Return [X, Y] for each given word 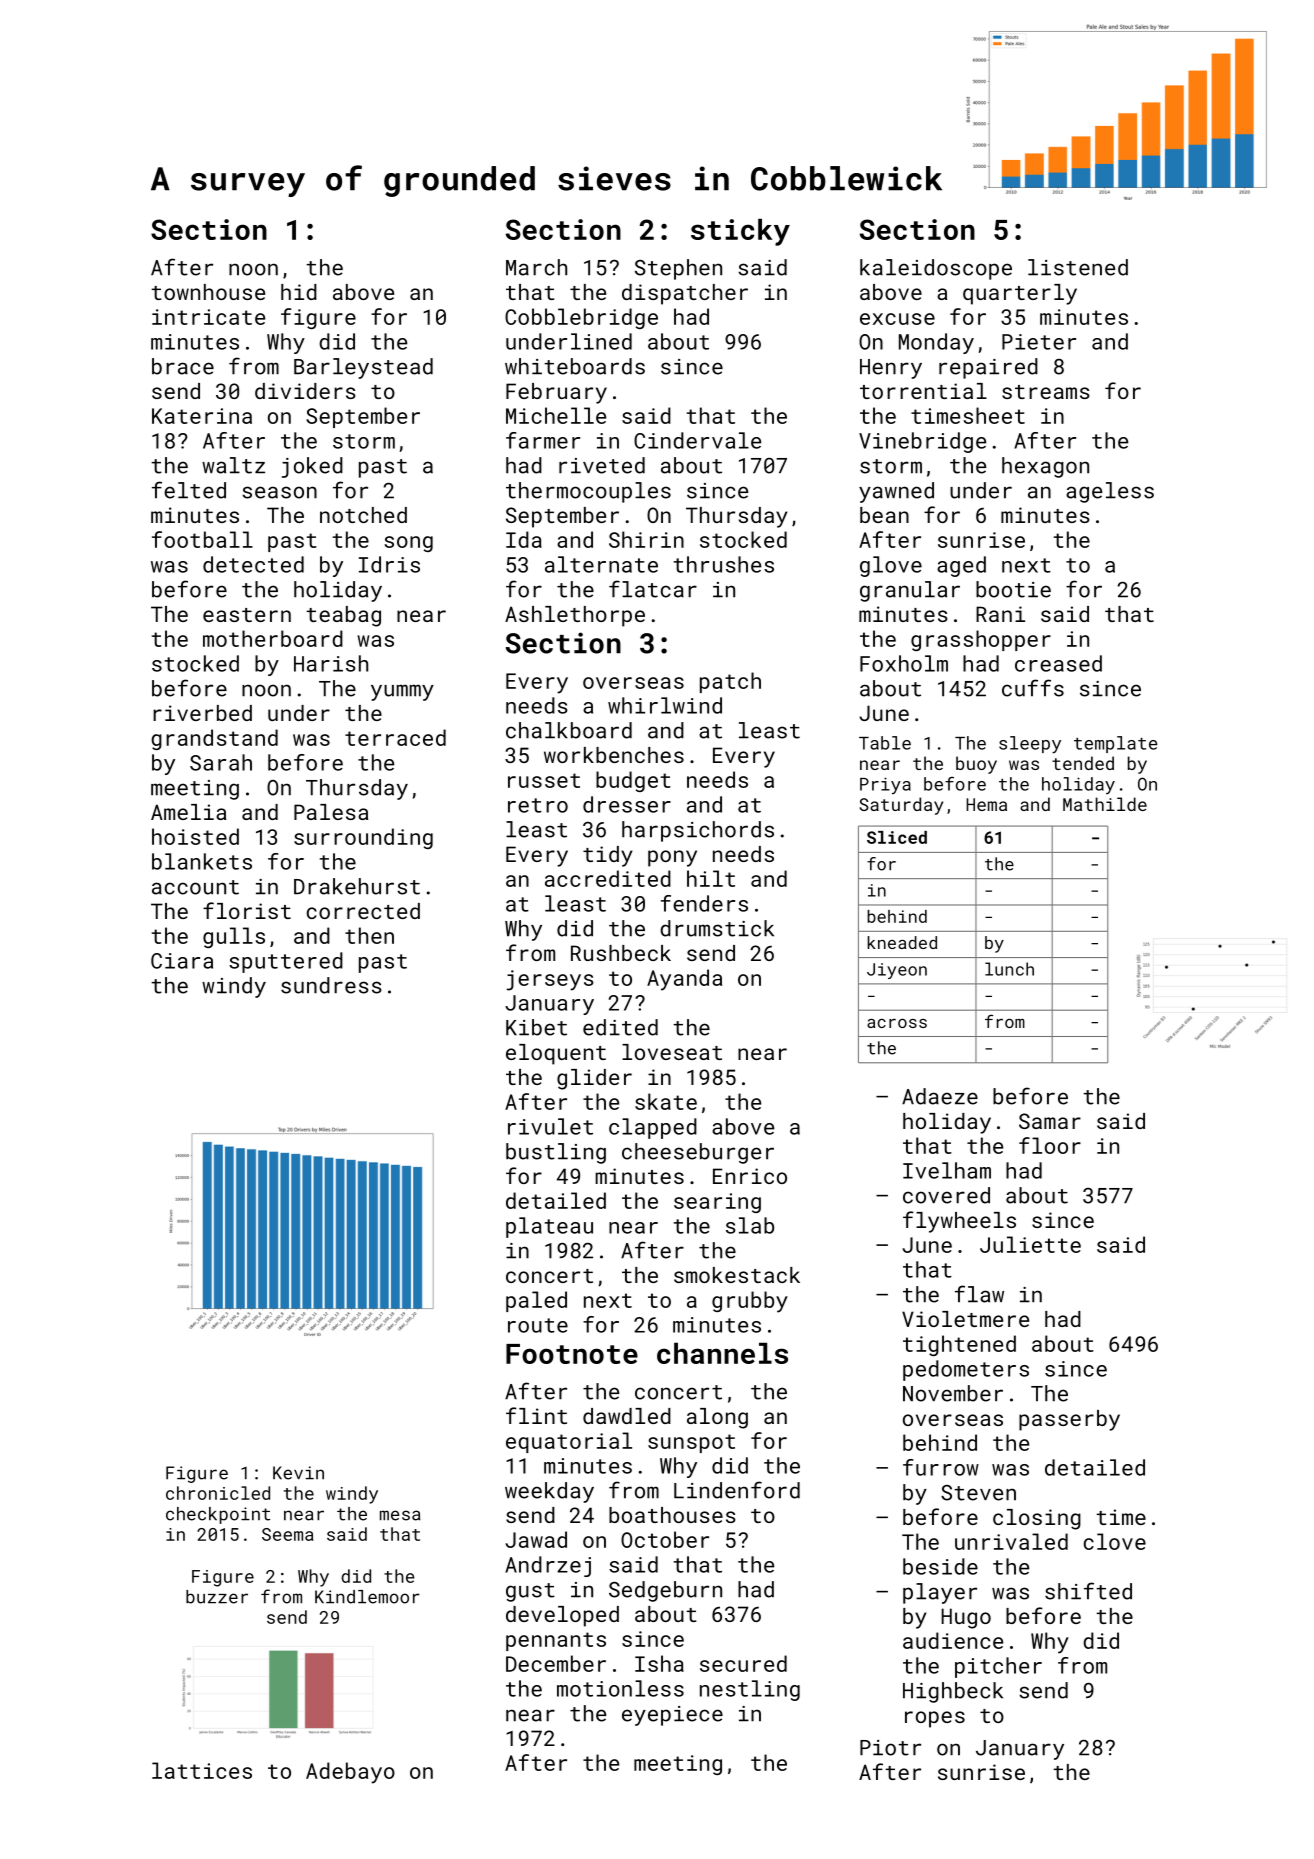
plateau [549, 1227]
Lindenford [737, 1490]
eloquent [556, 1054]
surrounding [363, 838]
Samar [1050, 1121]
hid [299, 292]
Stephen [678, 269]
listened [1078, 267]
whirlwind [665, 705]
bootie [1013, 589]
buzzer [217, 1597]
